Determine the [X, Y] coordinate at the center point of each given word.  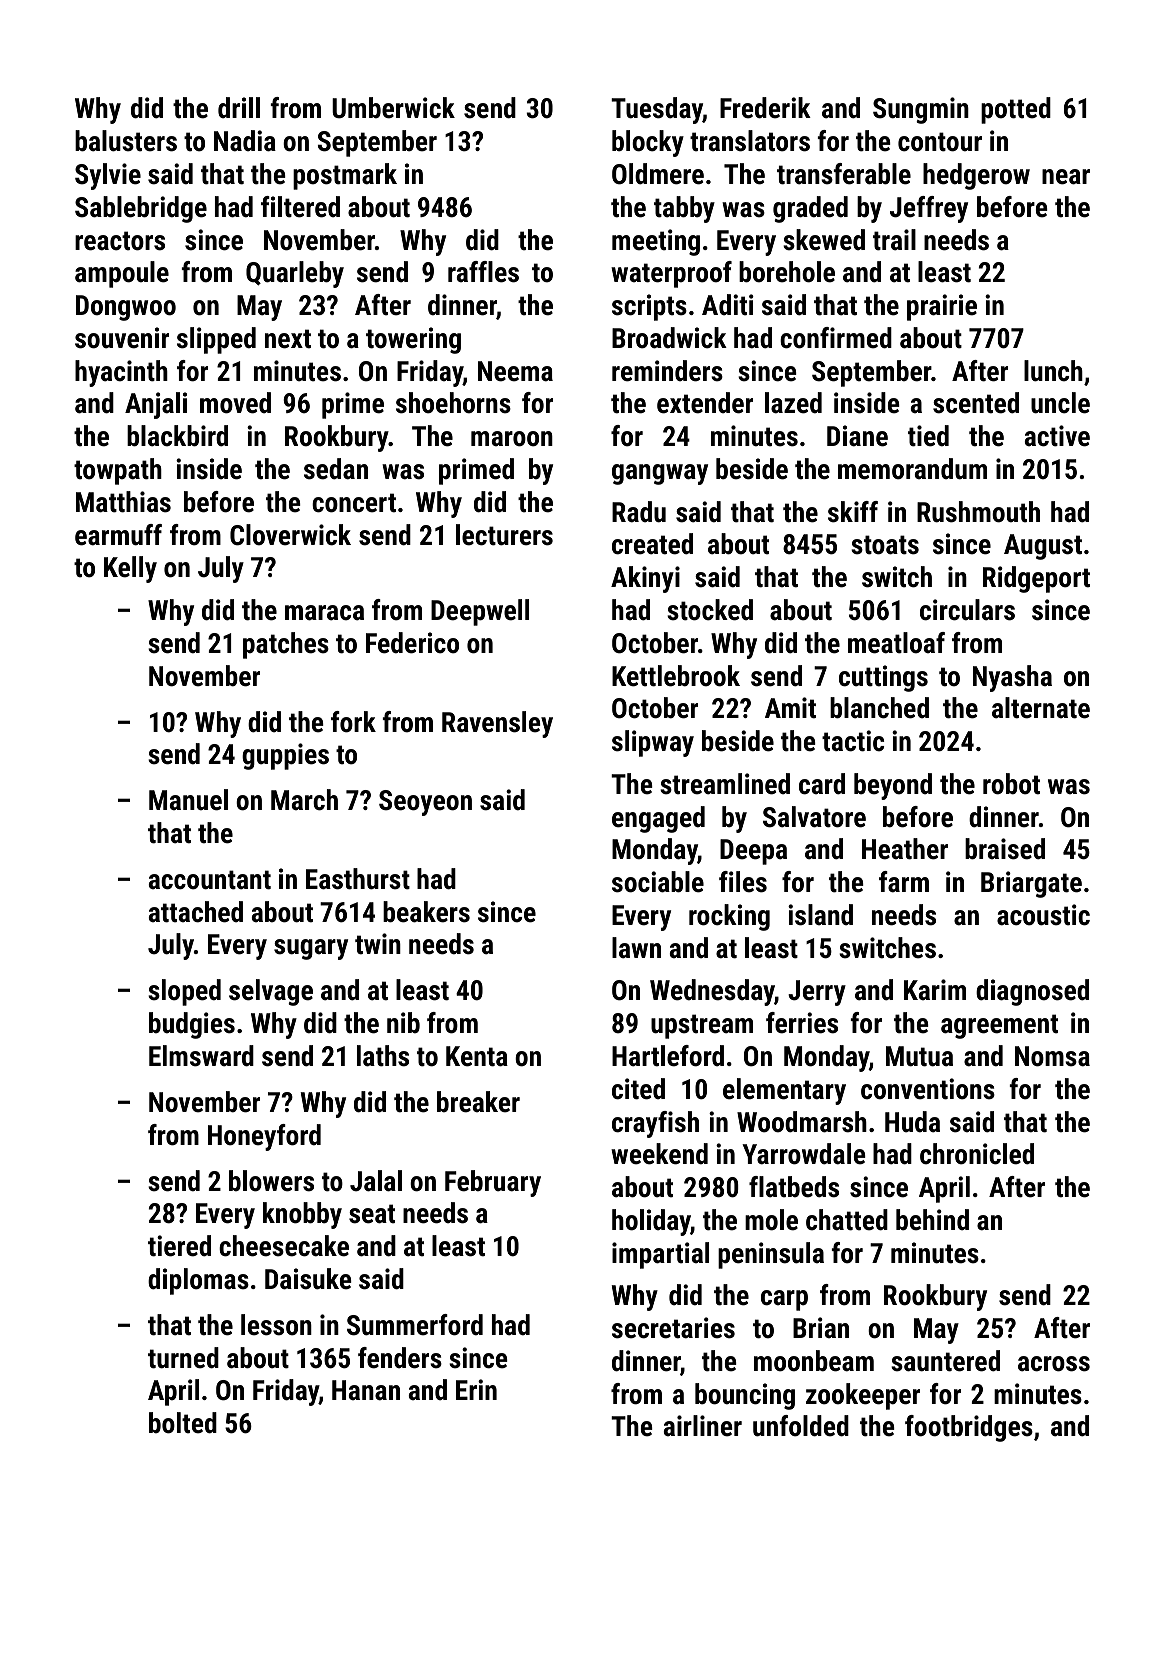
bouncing [745, 1396]
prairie [942, 307]
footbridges [969, 1428]
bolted [183, 1423]
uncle [1060, 403]
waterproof [671, 274]
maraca [324, 613]
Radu [639, 512]
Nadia [245, 141]
